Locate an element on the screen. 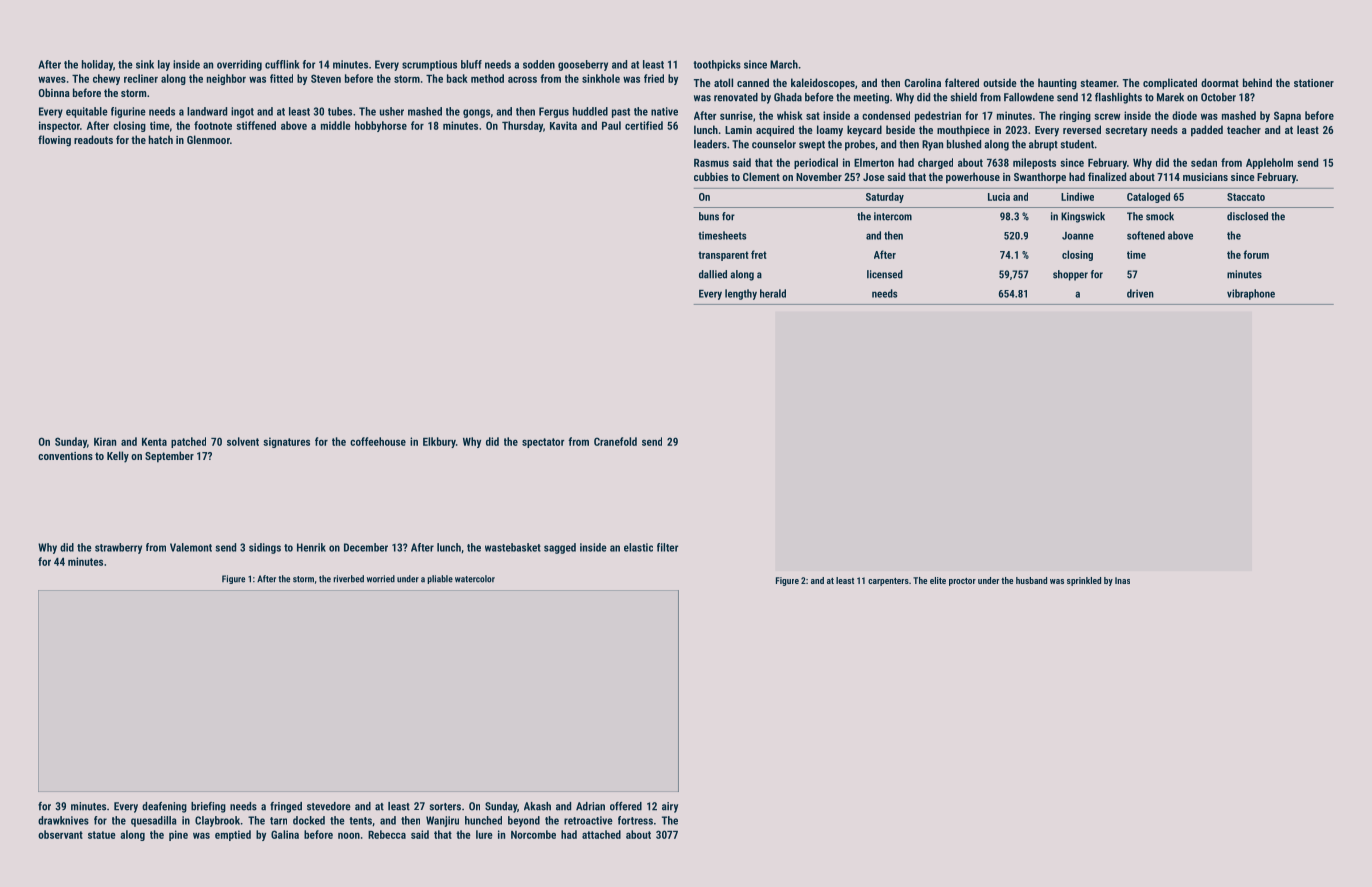 The height and width of the screenshot is (887, 1372). September is located at coordinates (169, 457).
